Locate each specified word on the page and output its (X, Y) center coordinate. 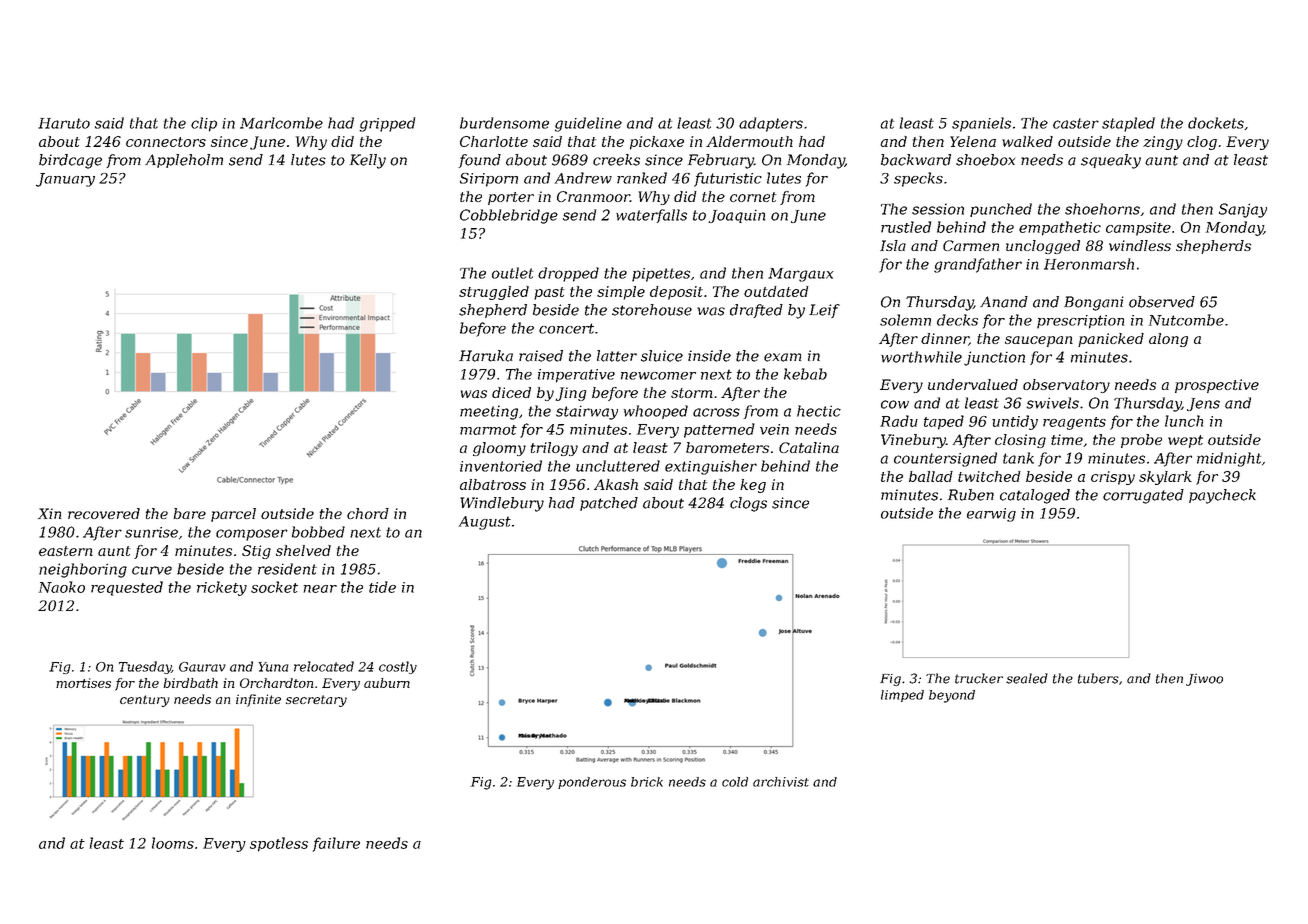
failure (336, 844)
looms (173, 843)
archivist (781, 782)
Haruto (64, 123)
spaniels (981, 124)
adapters (771, 124)
